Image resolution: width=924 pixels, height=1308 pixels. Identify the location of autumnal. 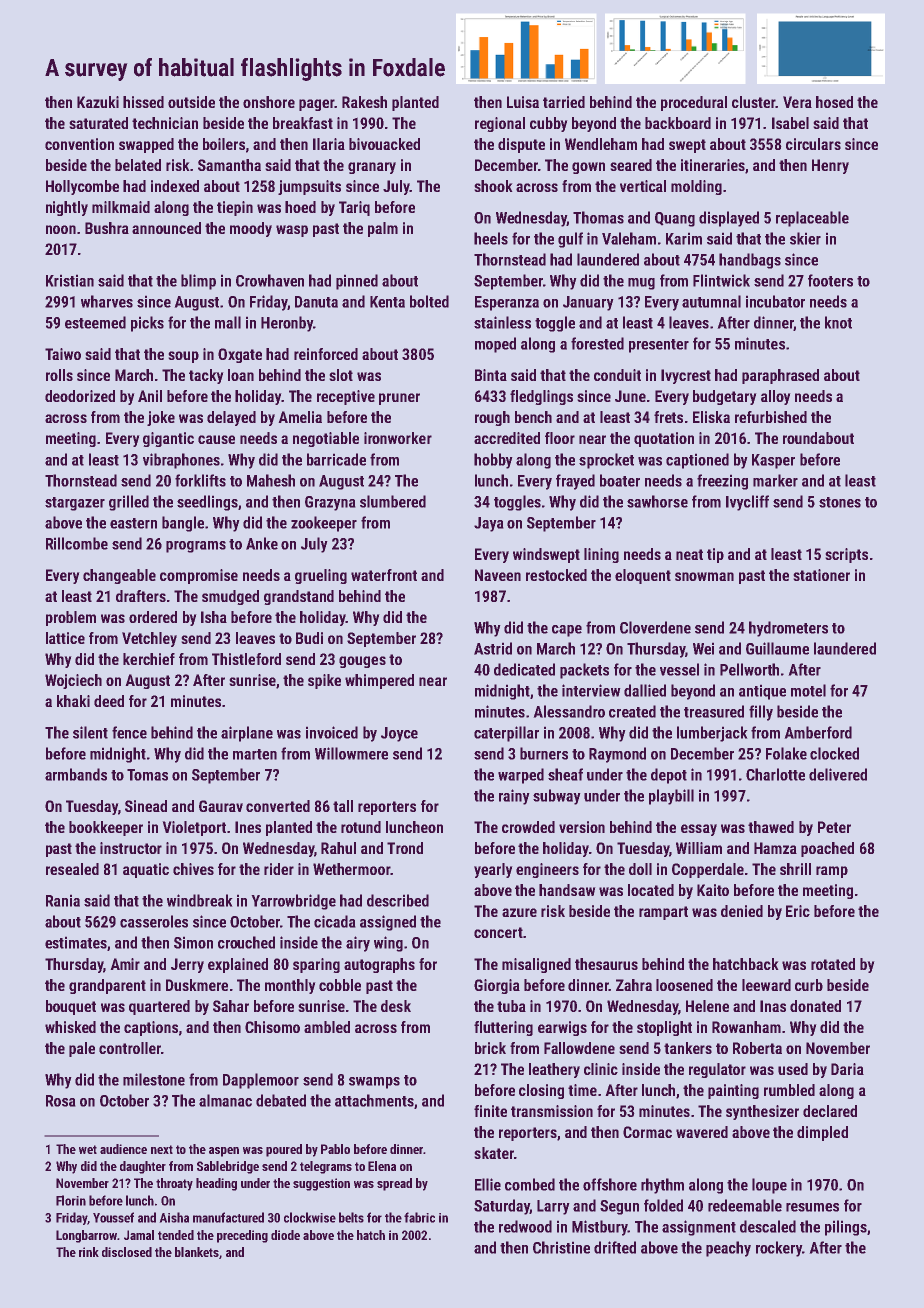
(711, 301).
